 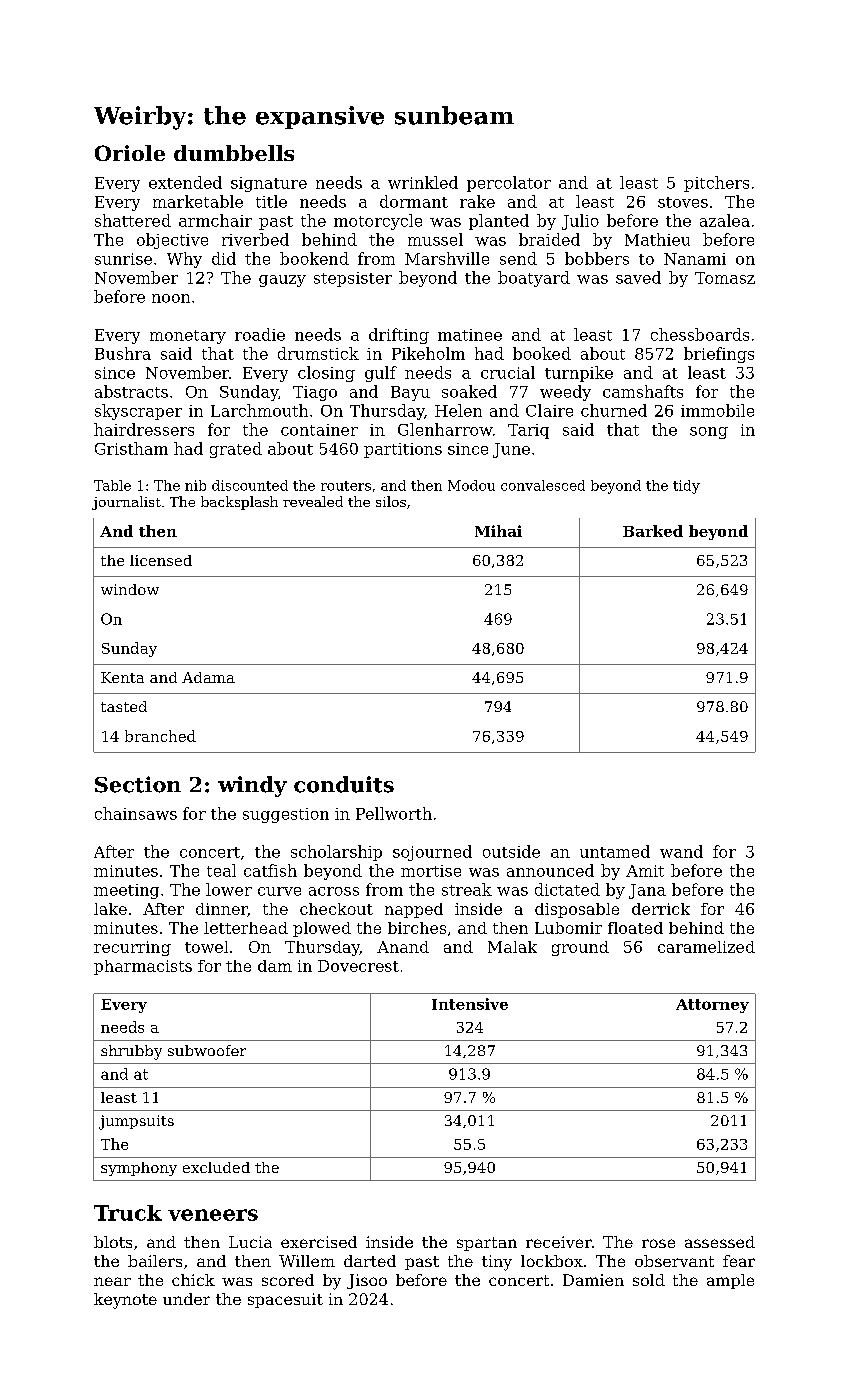 What do you see at coordinates (423, 182) in the image?
I see `wrinkled` at bounding box center [423, 182].
